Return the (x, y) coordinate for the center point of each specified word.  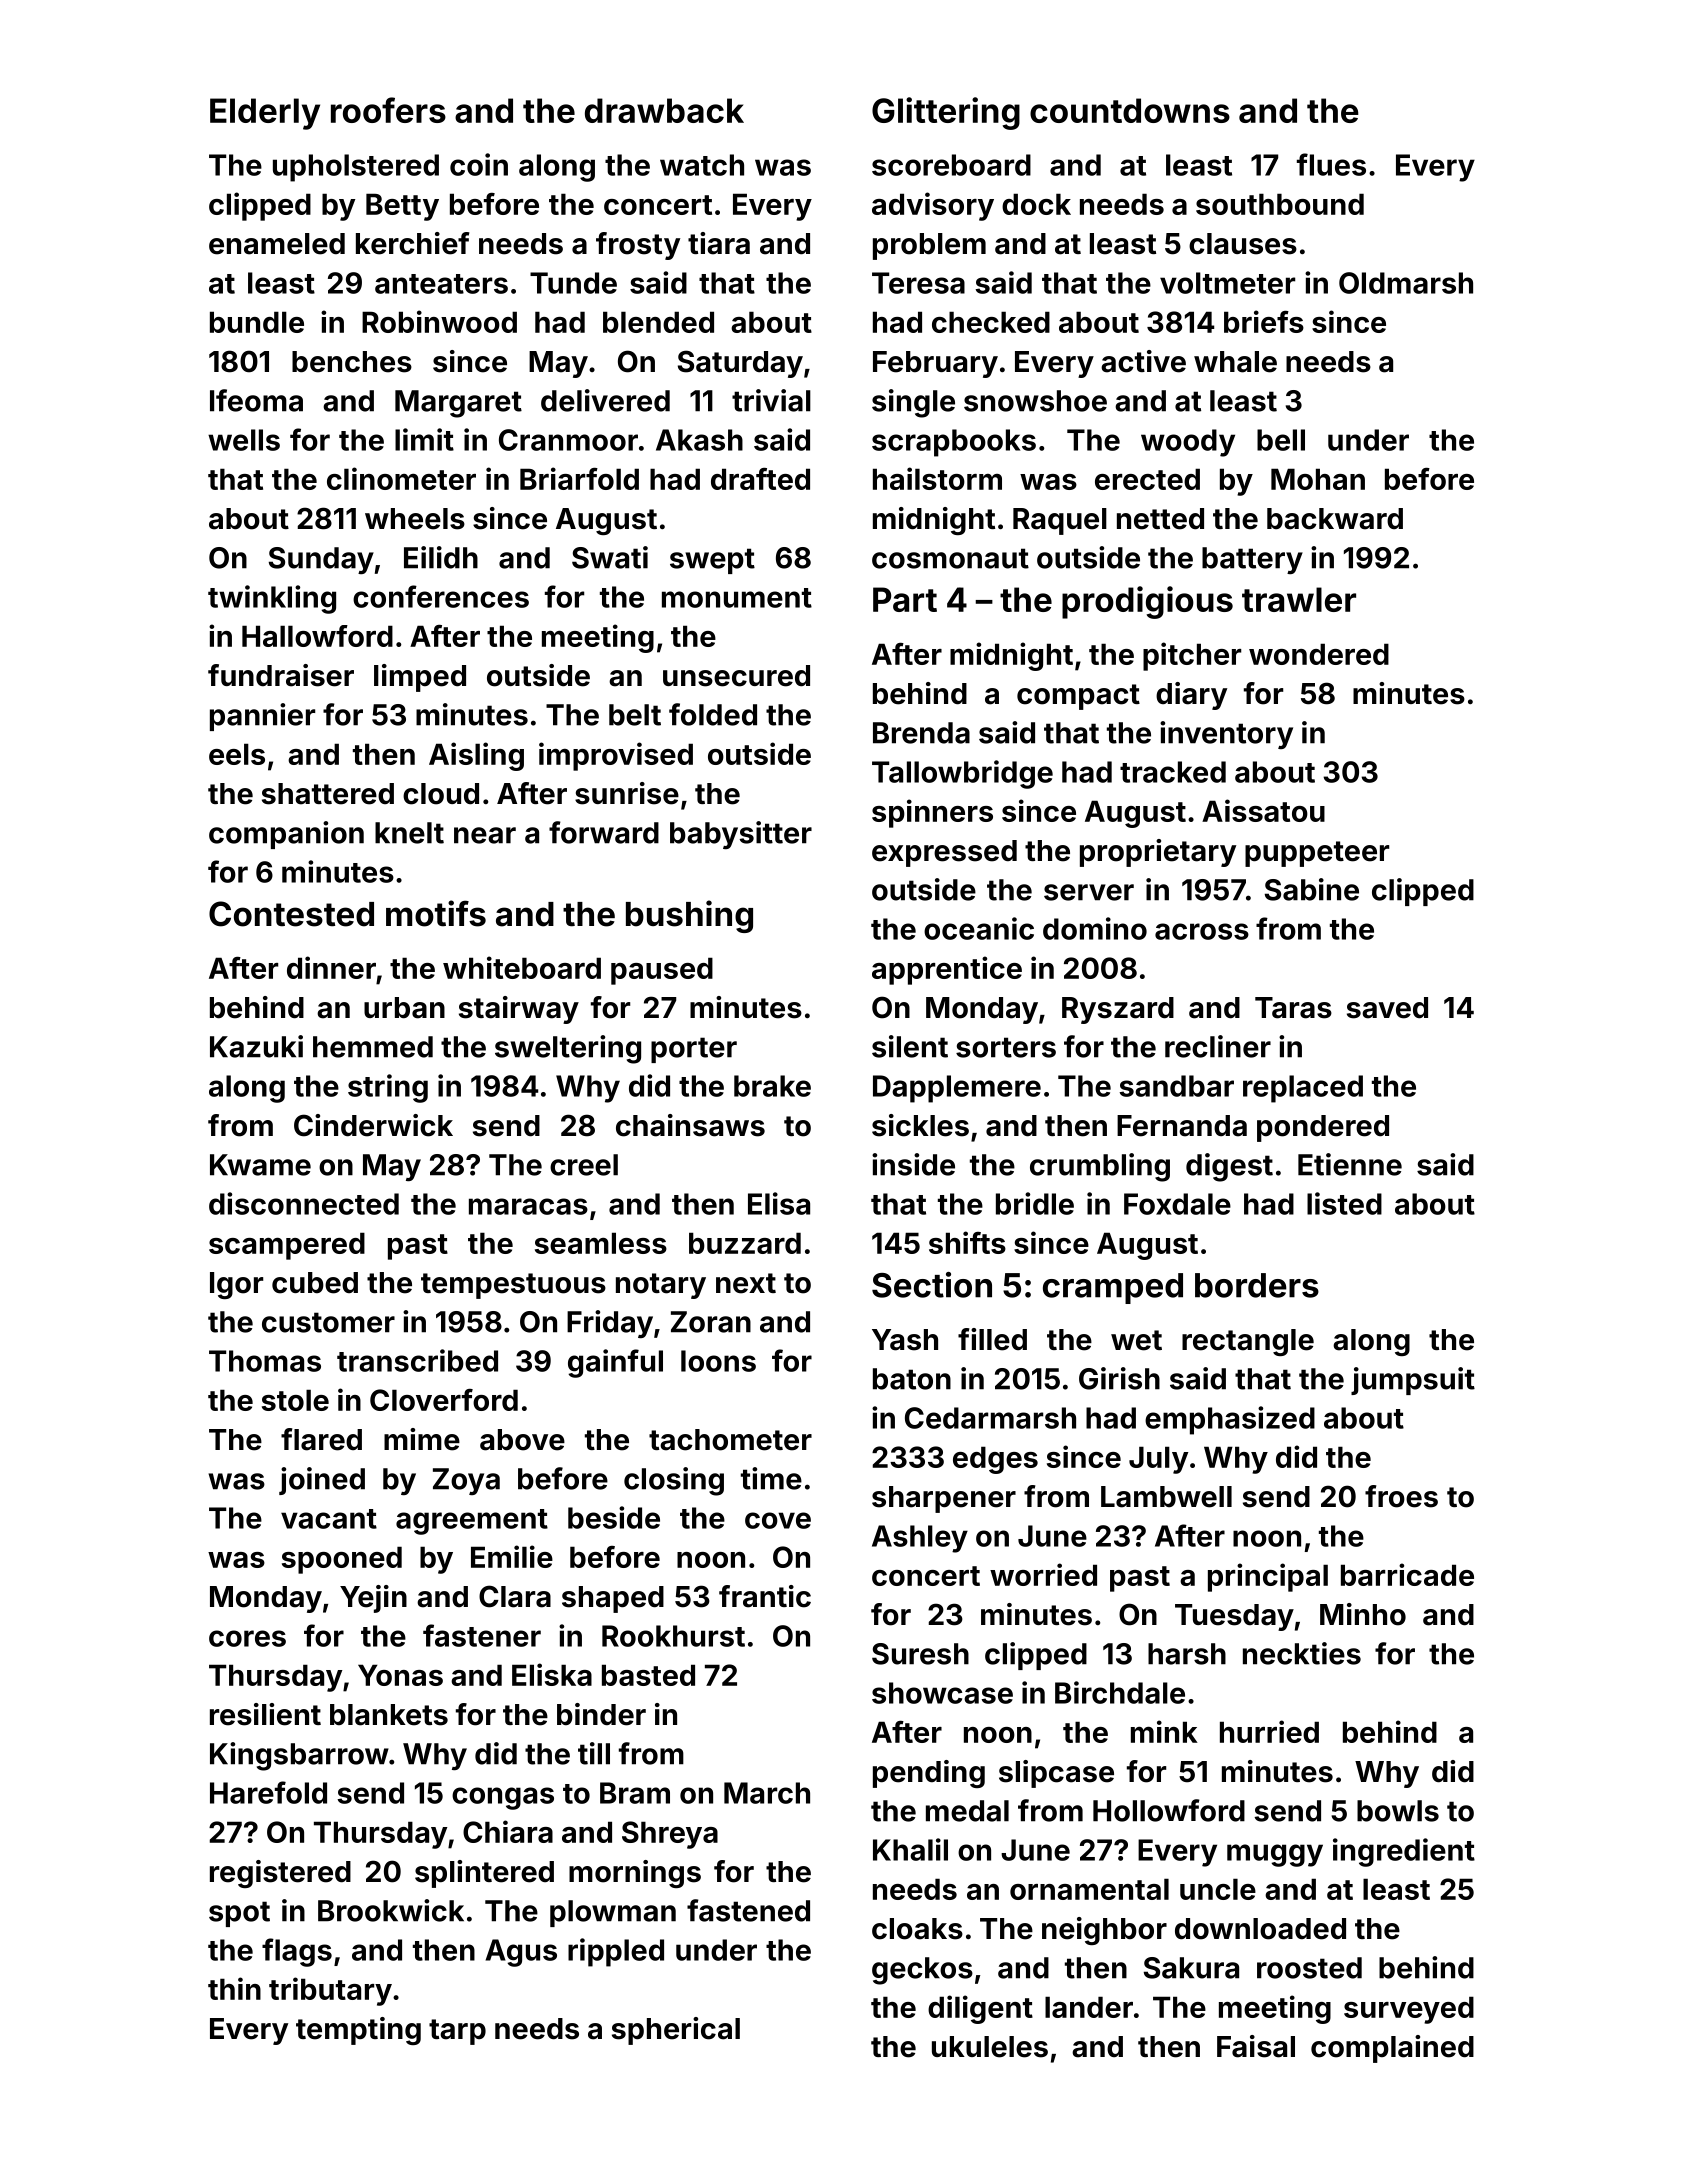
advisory (933, 206)
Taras (1293, 1008)
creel (584, 1165)
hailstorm (937, 478)
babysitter (741, 835)
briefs (1264, 321)
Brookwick (391, 1910)
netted (1160, 519)
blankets (389, 1715)
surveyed (1409, 2010)
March (767, 1793)
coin (479, 164)
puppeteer (1317, 854)
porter (694, 1050)
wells (244, 440)
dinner (331, 967)
